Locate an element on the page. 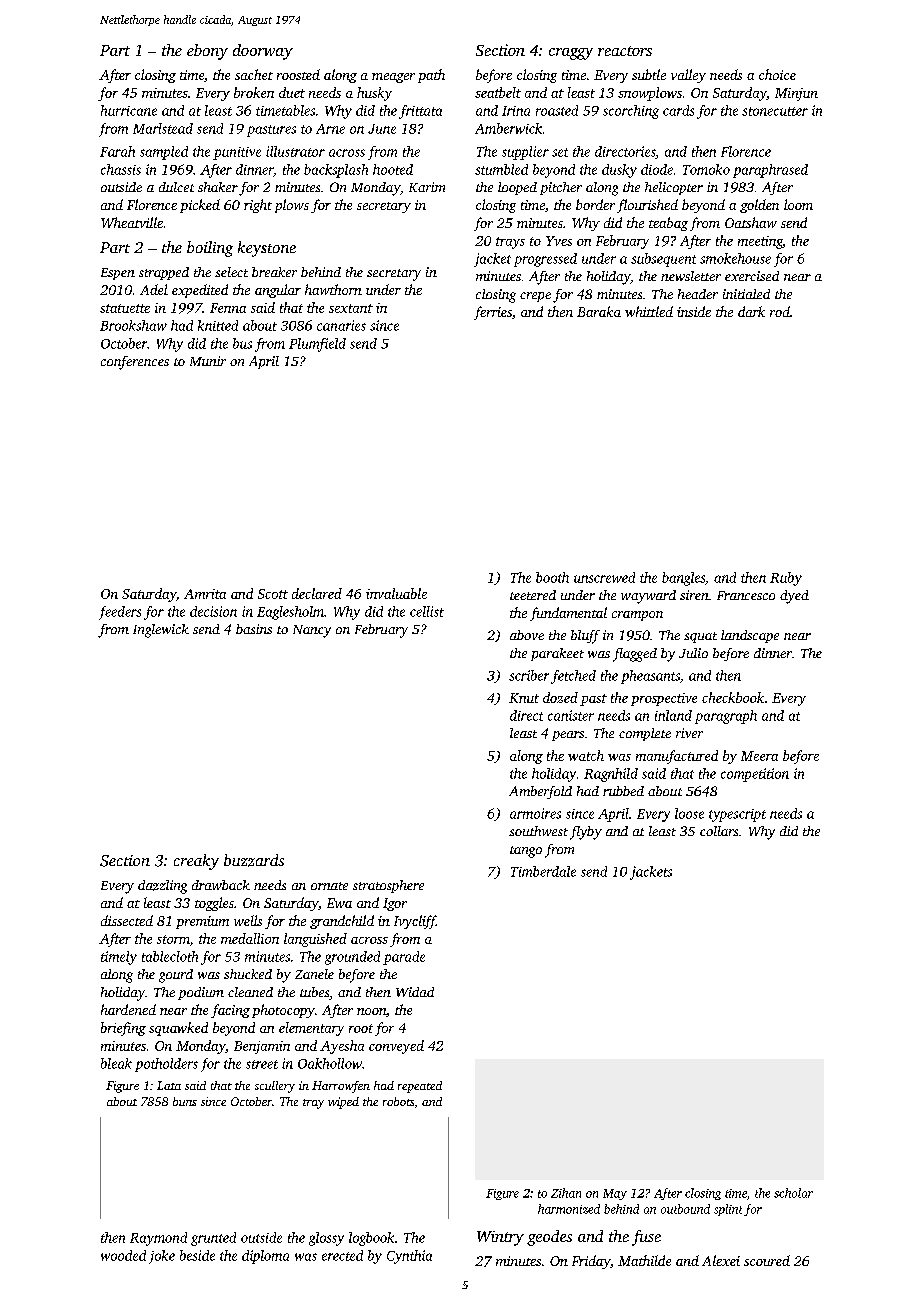  illustrator is located at coordinates (295, 151).
